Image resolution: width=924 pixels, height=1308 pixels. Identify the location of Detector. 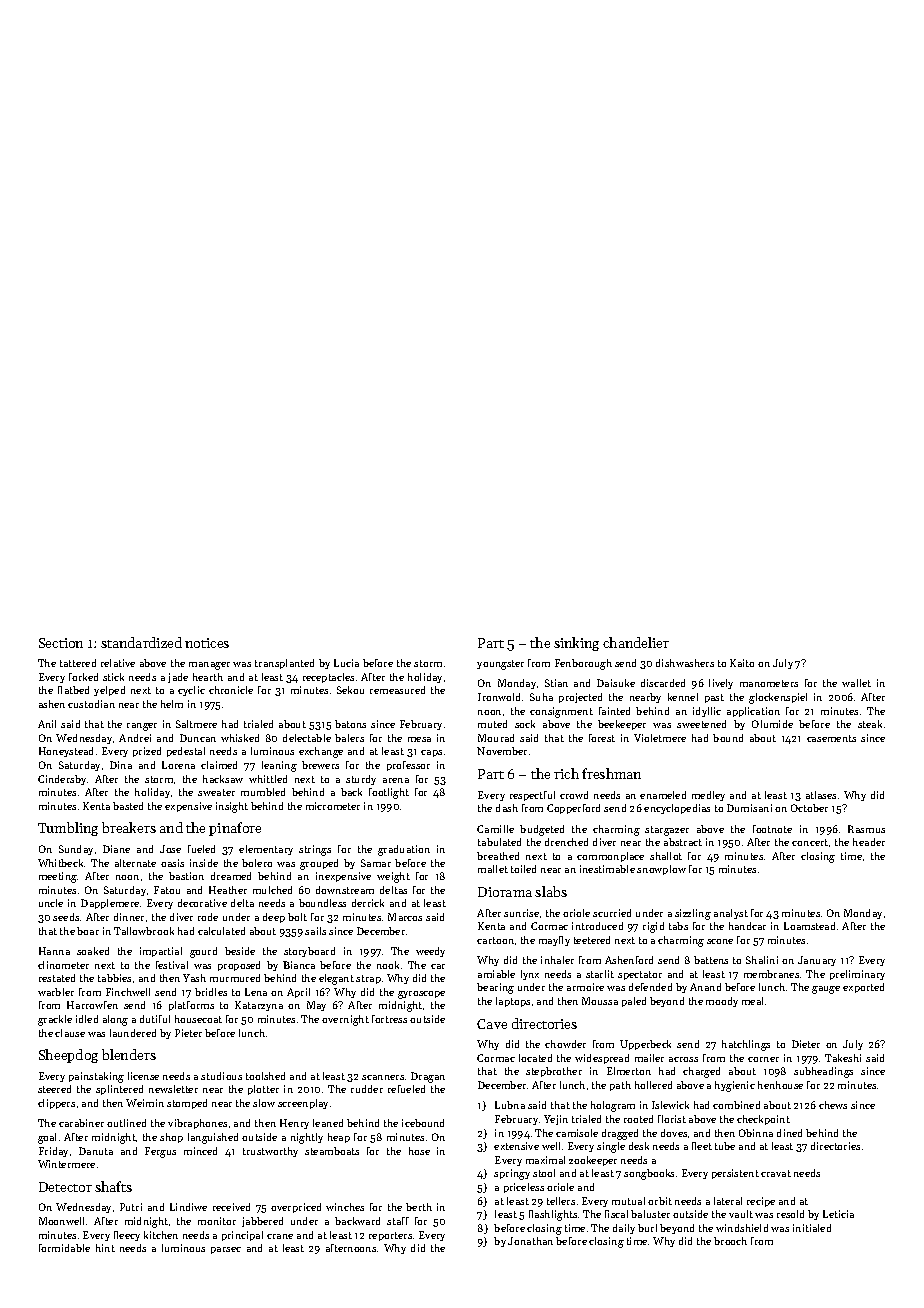
(65, 1187).
